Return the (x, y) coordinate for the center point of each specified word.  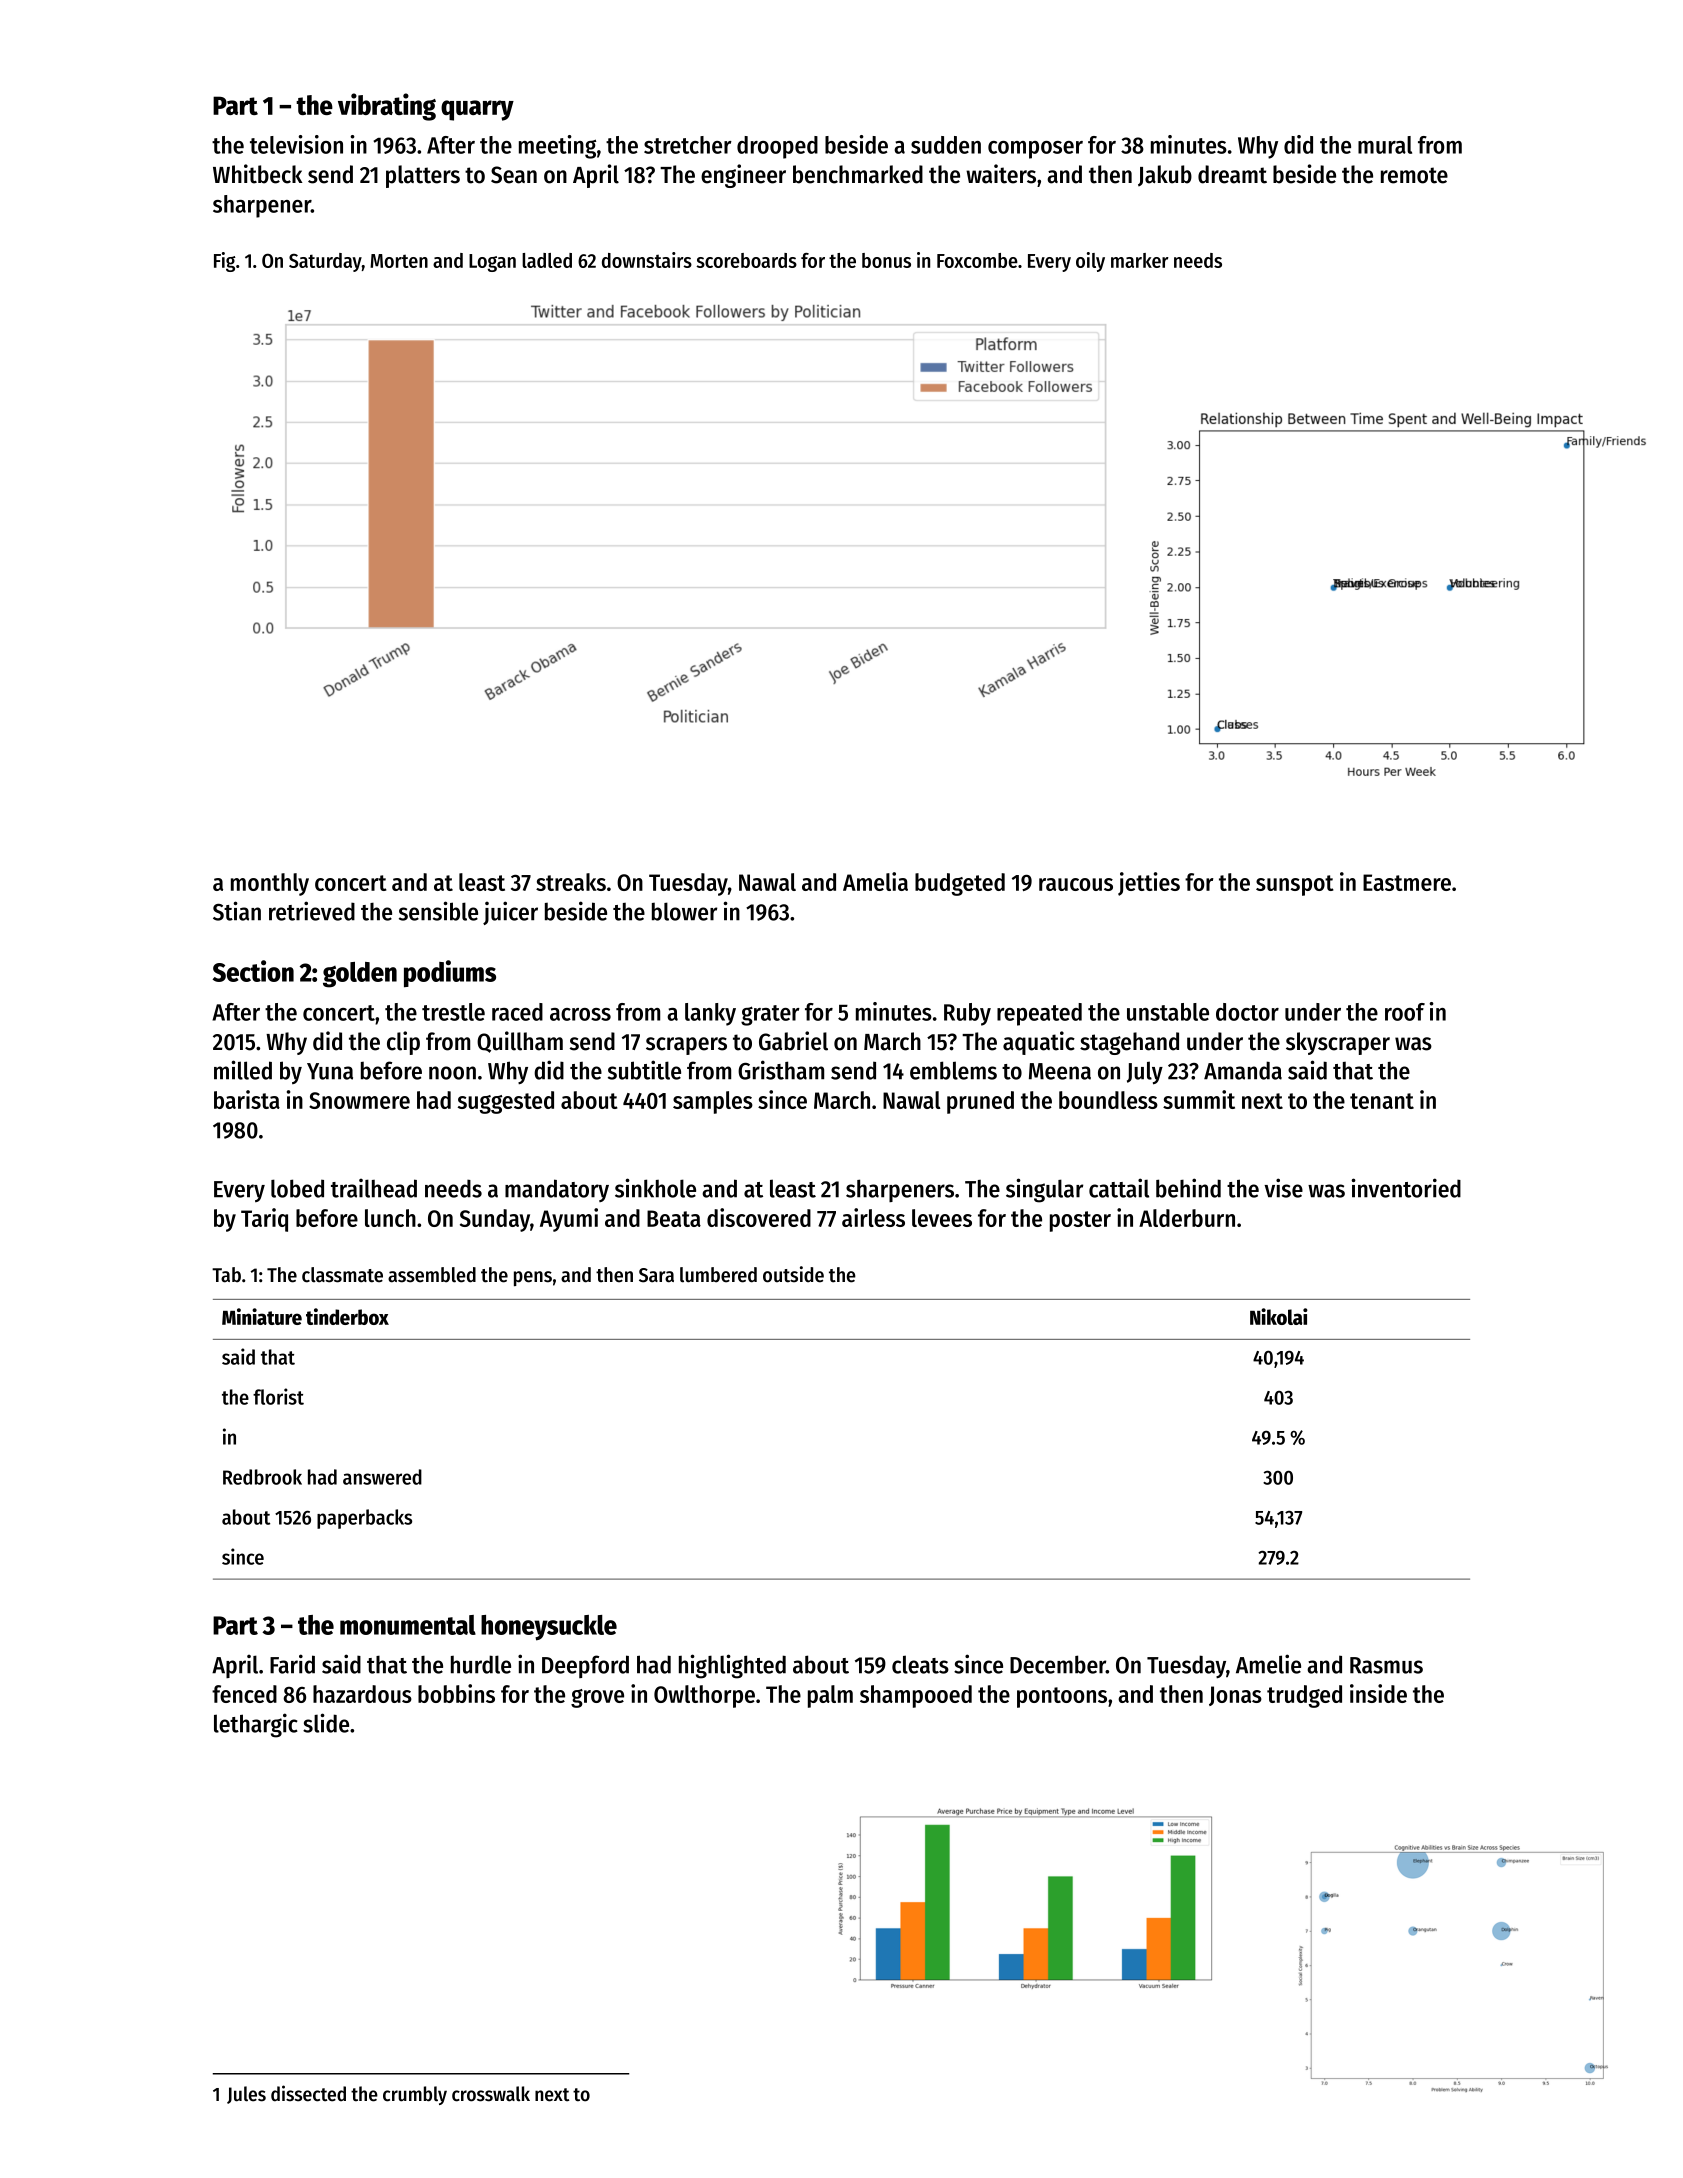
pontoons (1062, 1697)
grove (597, 1698)
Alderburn (1187, 1218)
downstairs (647, 260)
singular (1044, 1190)
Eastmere (1407, 882)
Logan (492, 263)
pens (533, 1278)
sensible (438, 911)
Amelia (875, 881)
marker (1140, 260)
